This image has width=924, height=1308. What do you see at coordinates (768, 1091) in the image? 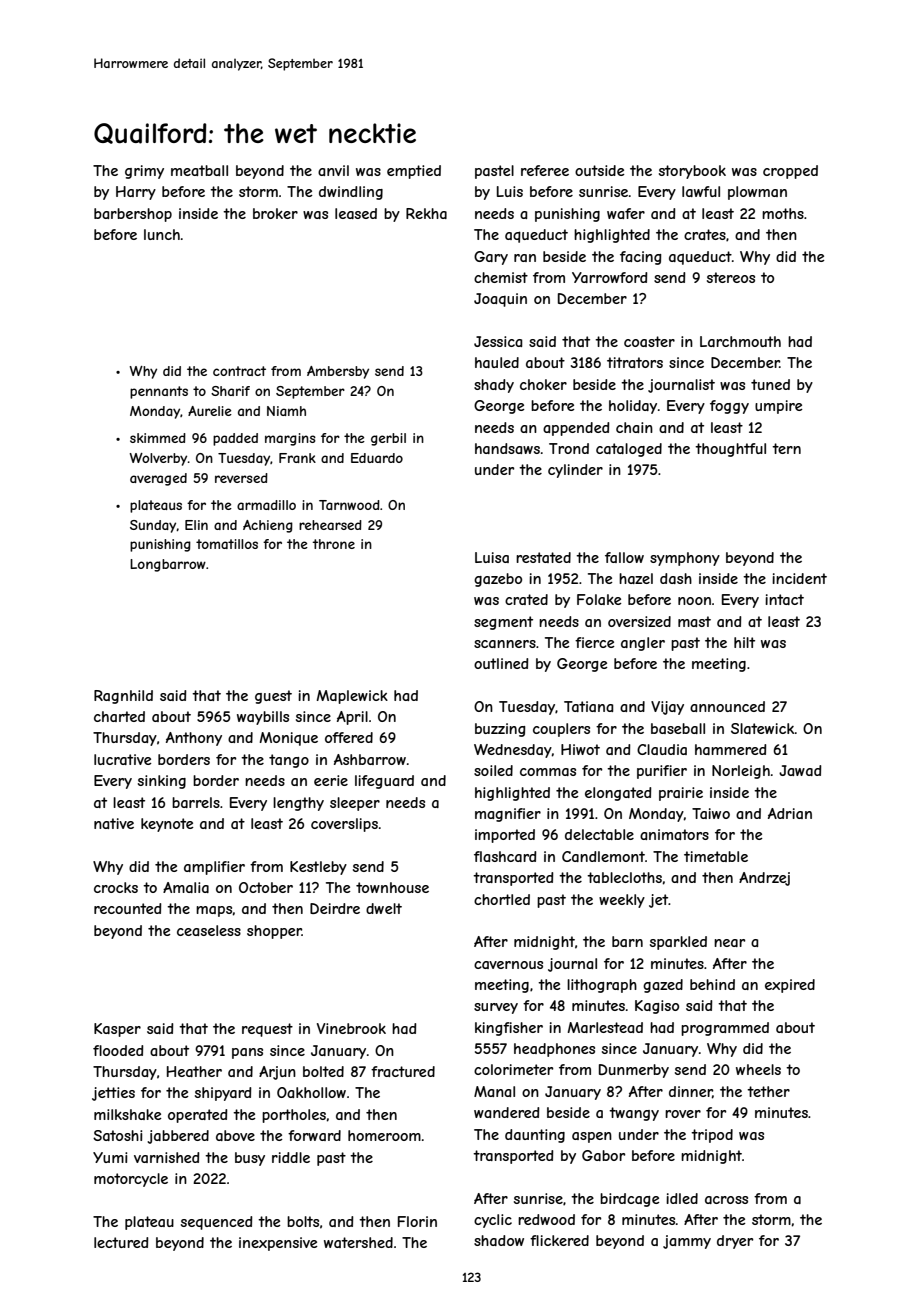
I see `tether` at bounding box center [768, 1091].
